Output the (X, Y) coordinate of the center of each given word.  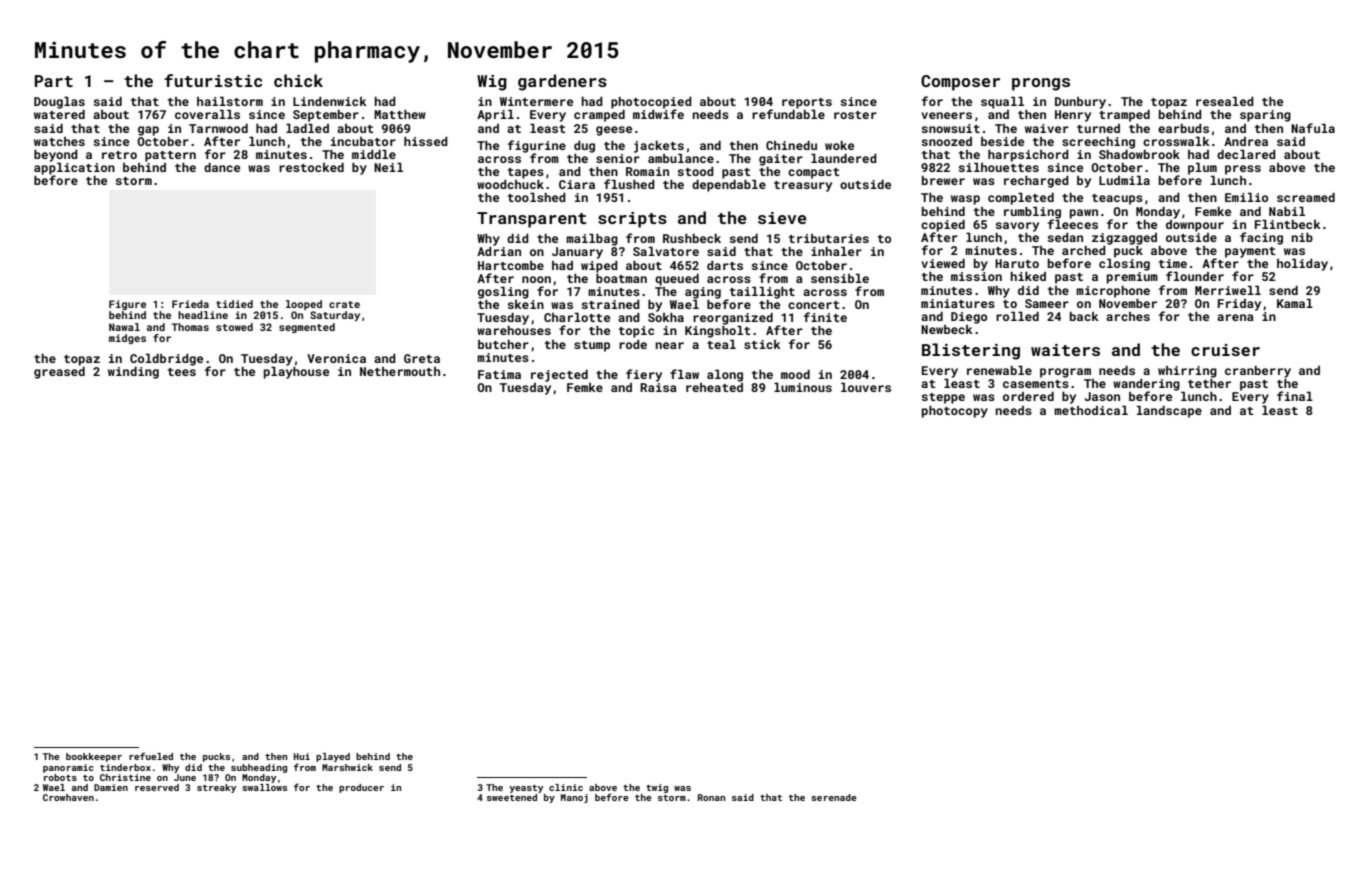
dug (584, 147)
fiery (644, 375)
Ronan (711, 797)
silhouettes (999, 167)
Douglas (59, 102)
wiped (599, 267)
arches (1128, 316)
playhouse (296, 373)
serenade (834, 797)
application (74, 168)
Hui (302, 756)
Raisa (658, 387)
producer (361, 788)
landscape (1169, 411)
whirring (1187, 372)
